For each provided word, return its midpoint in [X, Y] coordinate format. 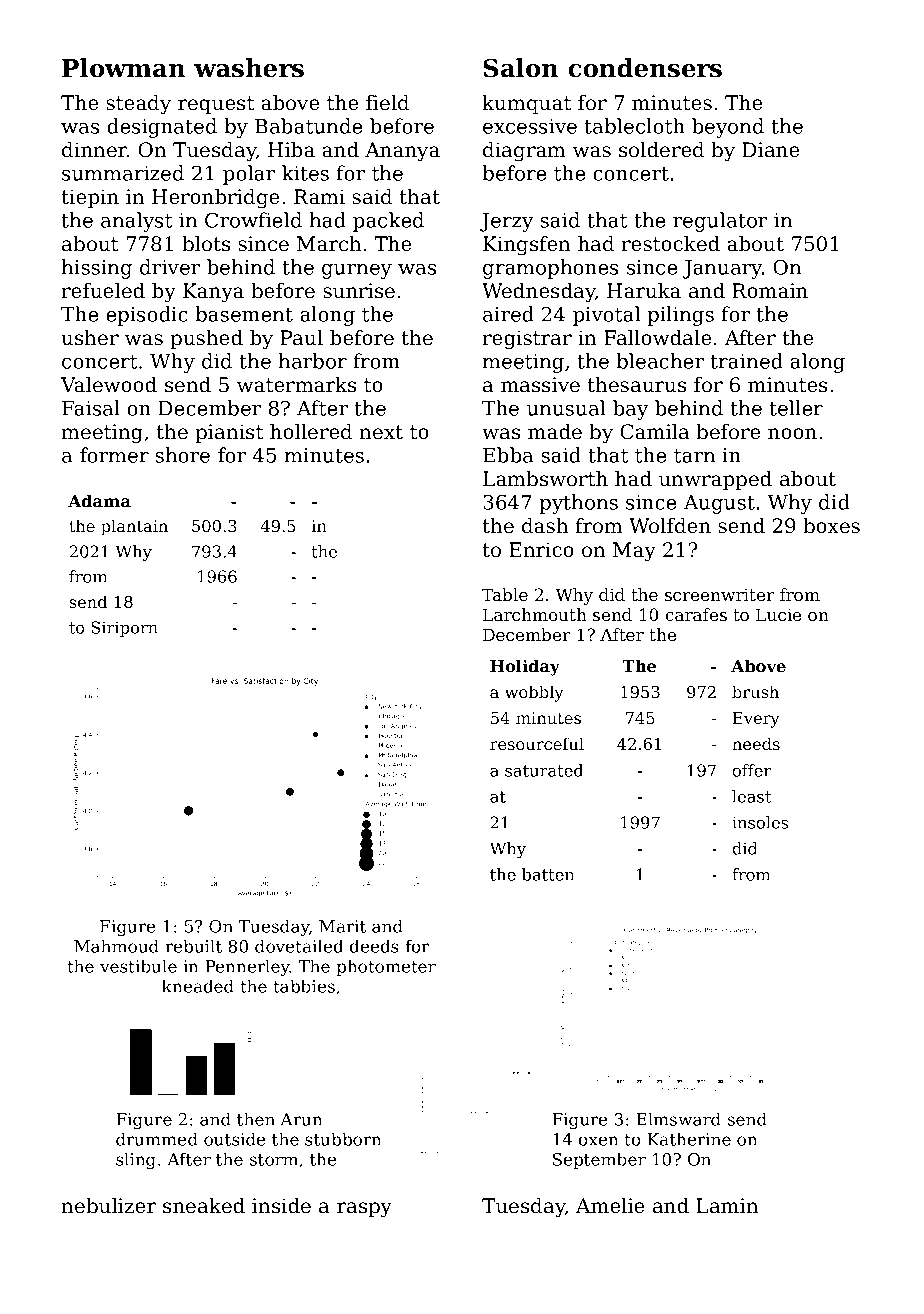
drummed [157, 1139]
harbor [313, 361]
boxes [831, 526]
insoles [760, 822]
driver [170, 267]
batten [548, 874]
